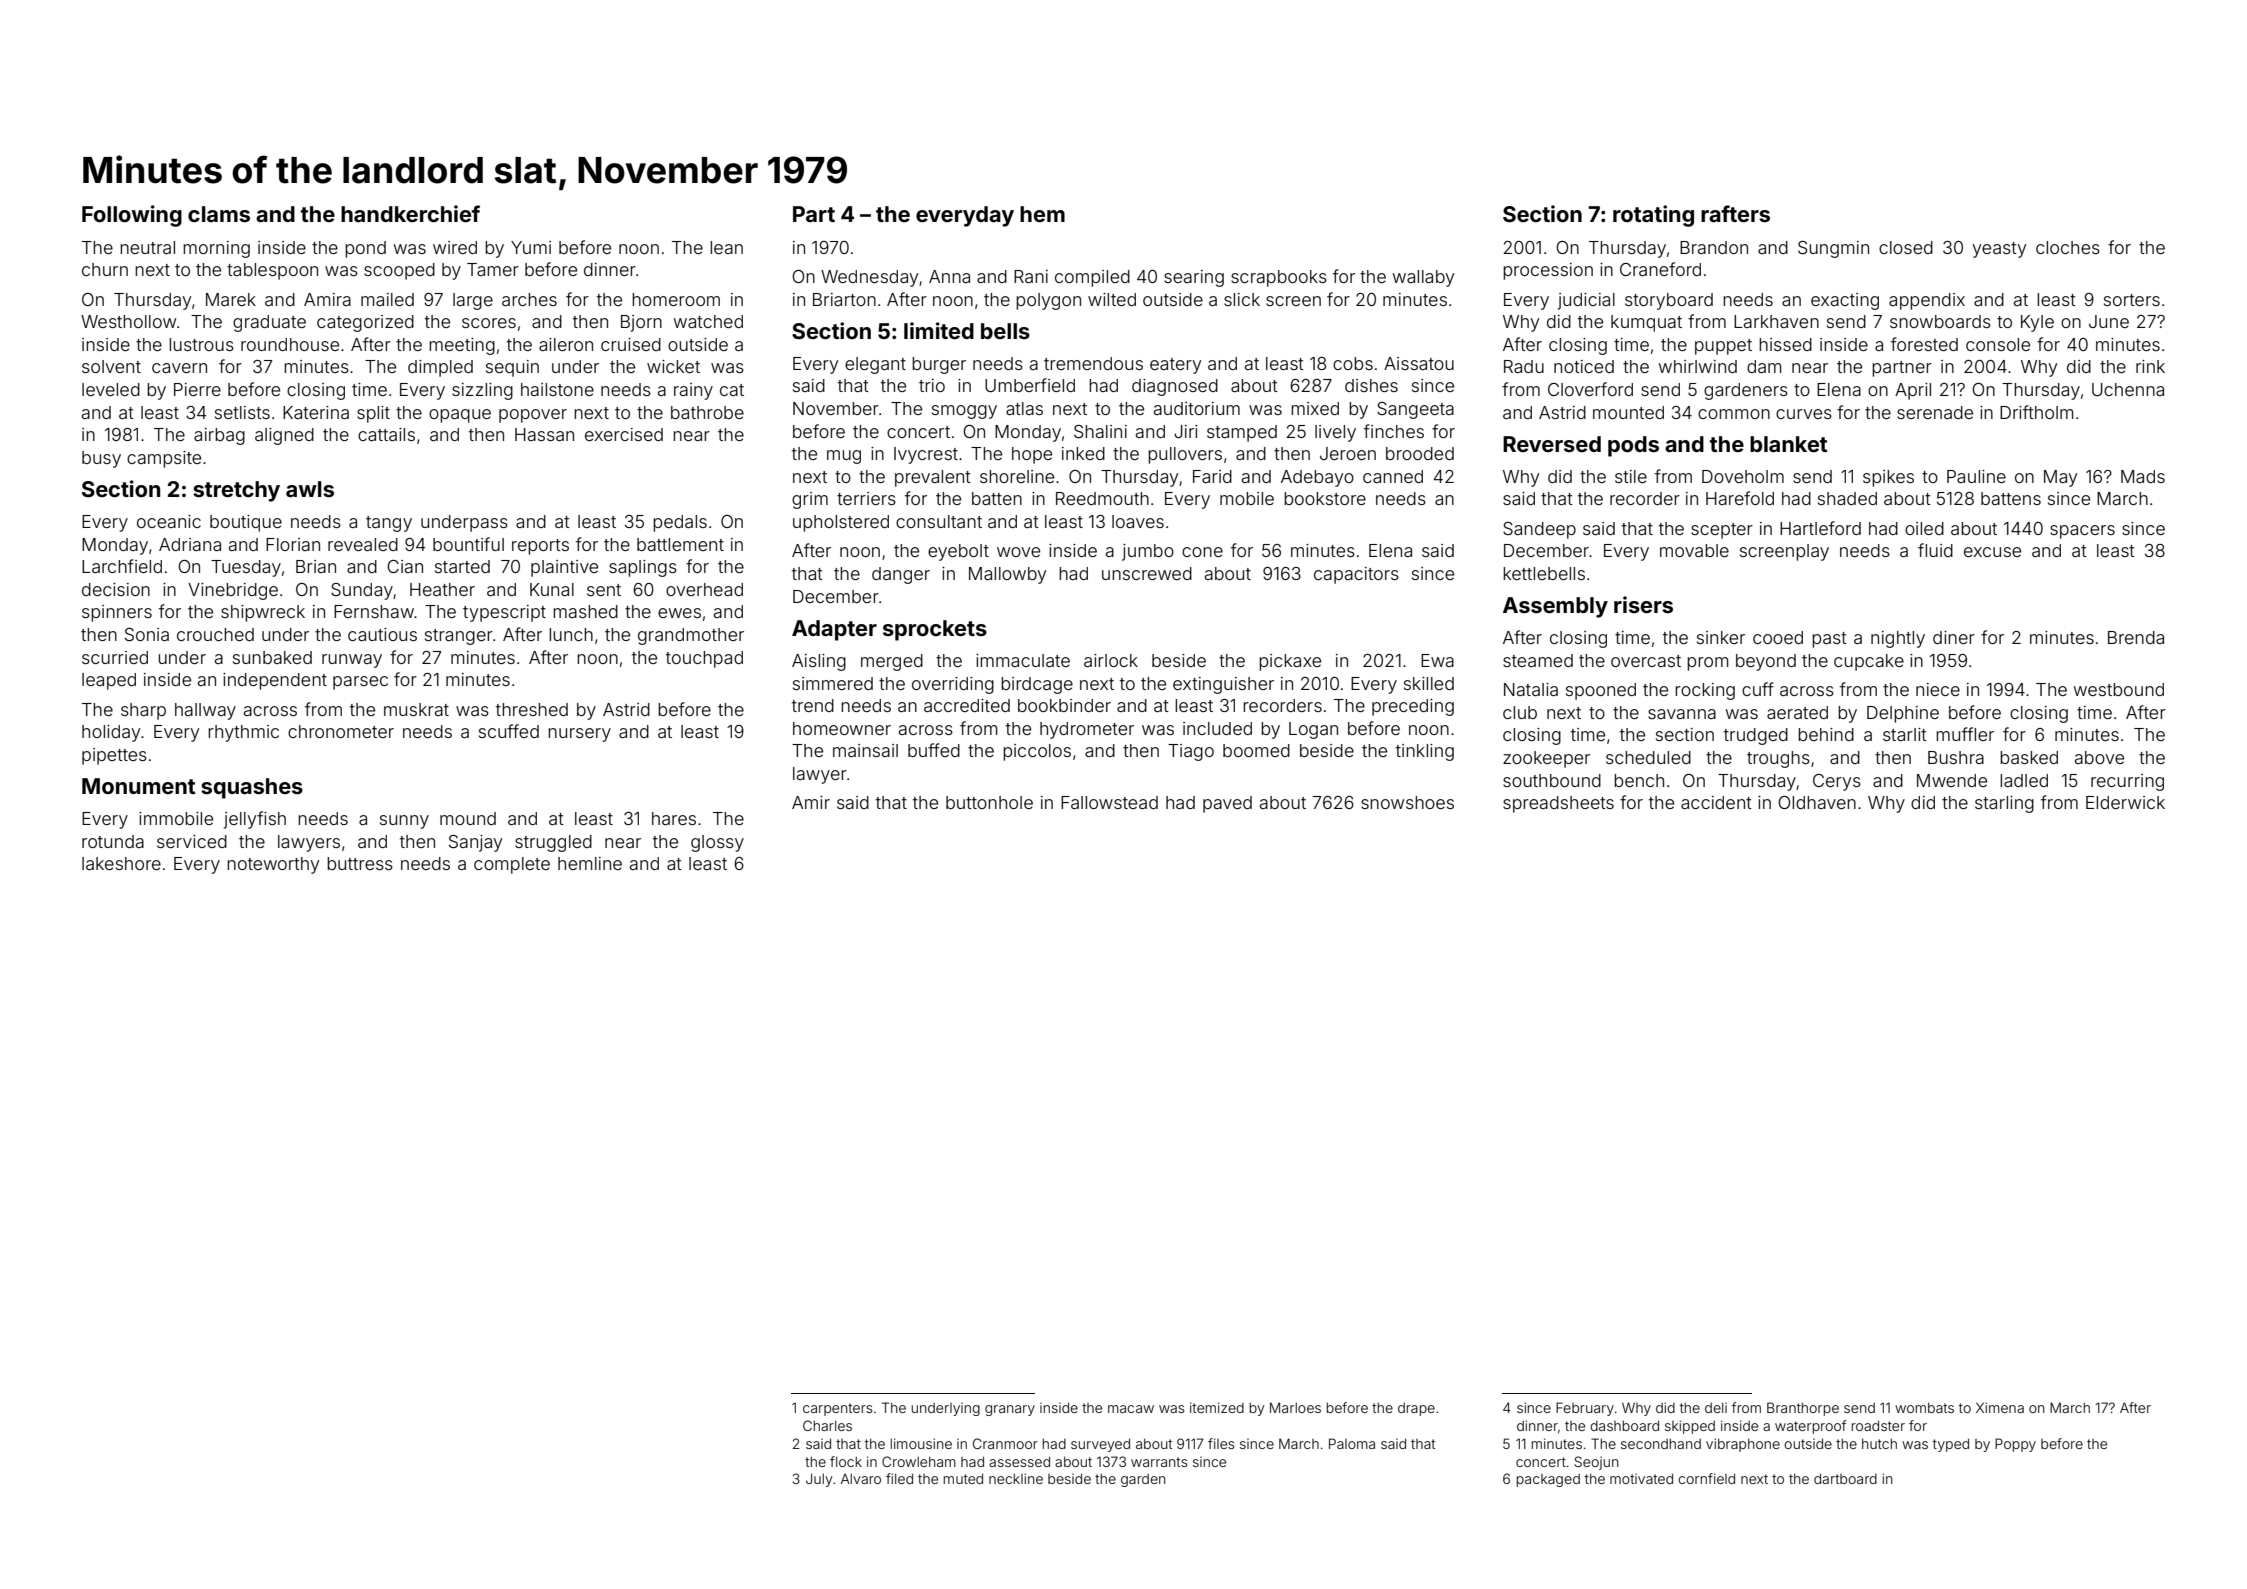  Describe the element at coordinates (1548, 1480) in the screenshot. I see `packaged` at that location.
